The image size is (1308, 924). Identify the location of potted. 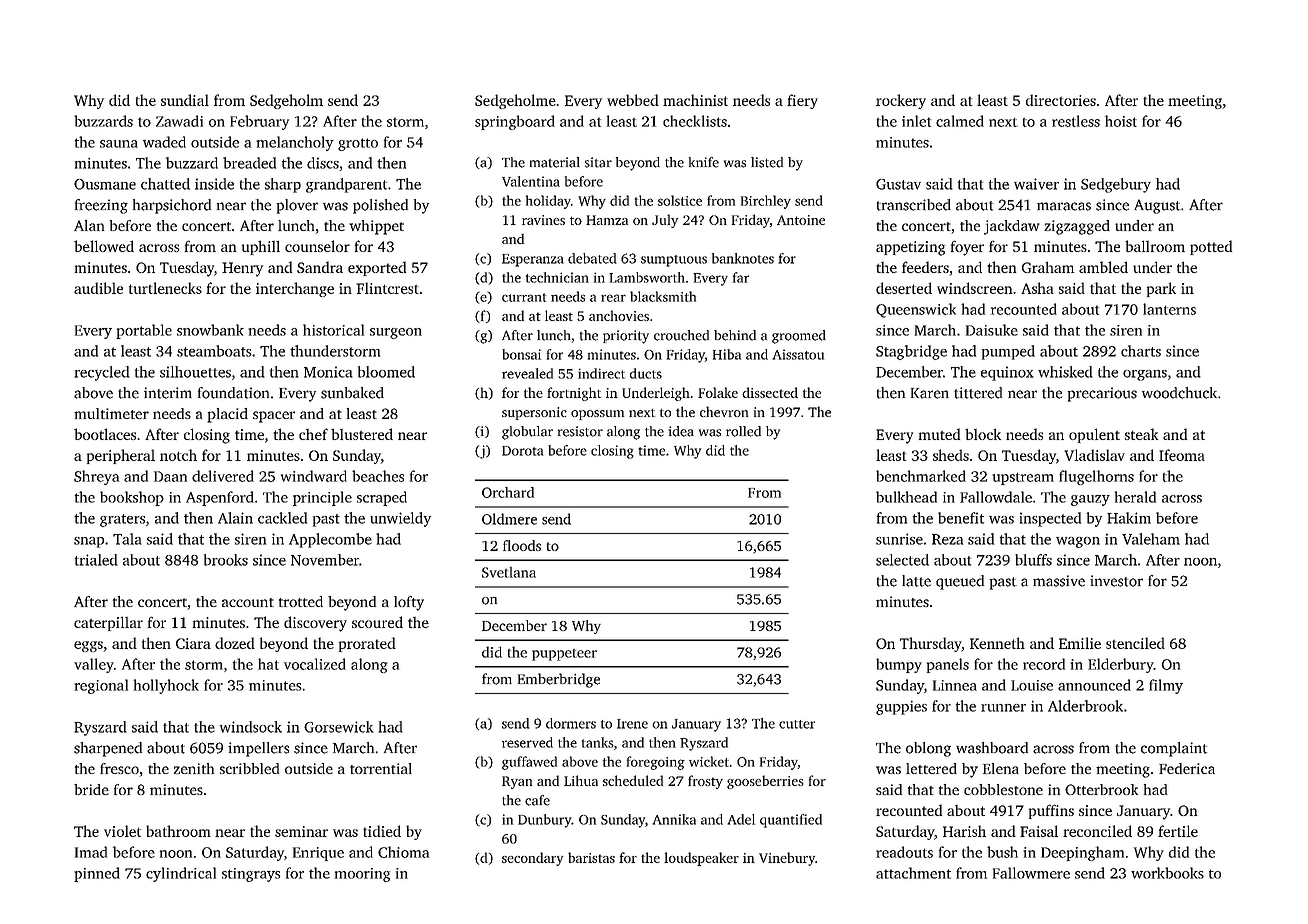
(1211, 247).
